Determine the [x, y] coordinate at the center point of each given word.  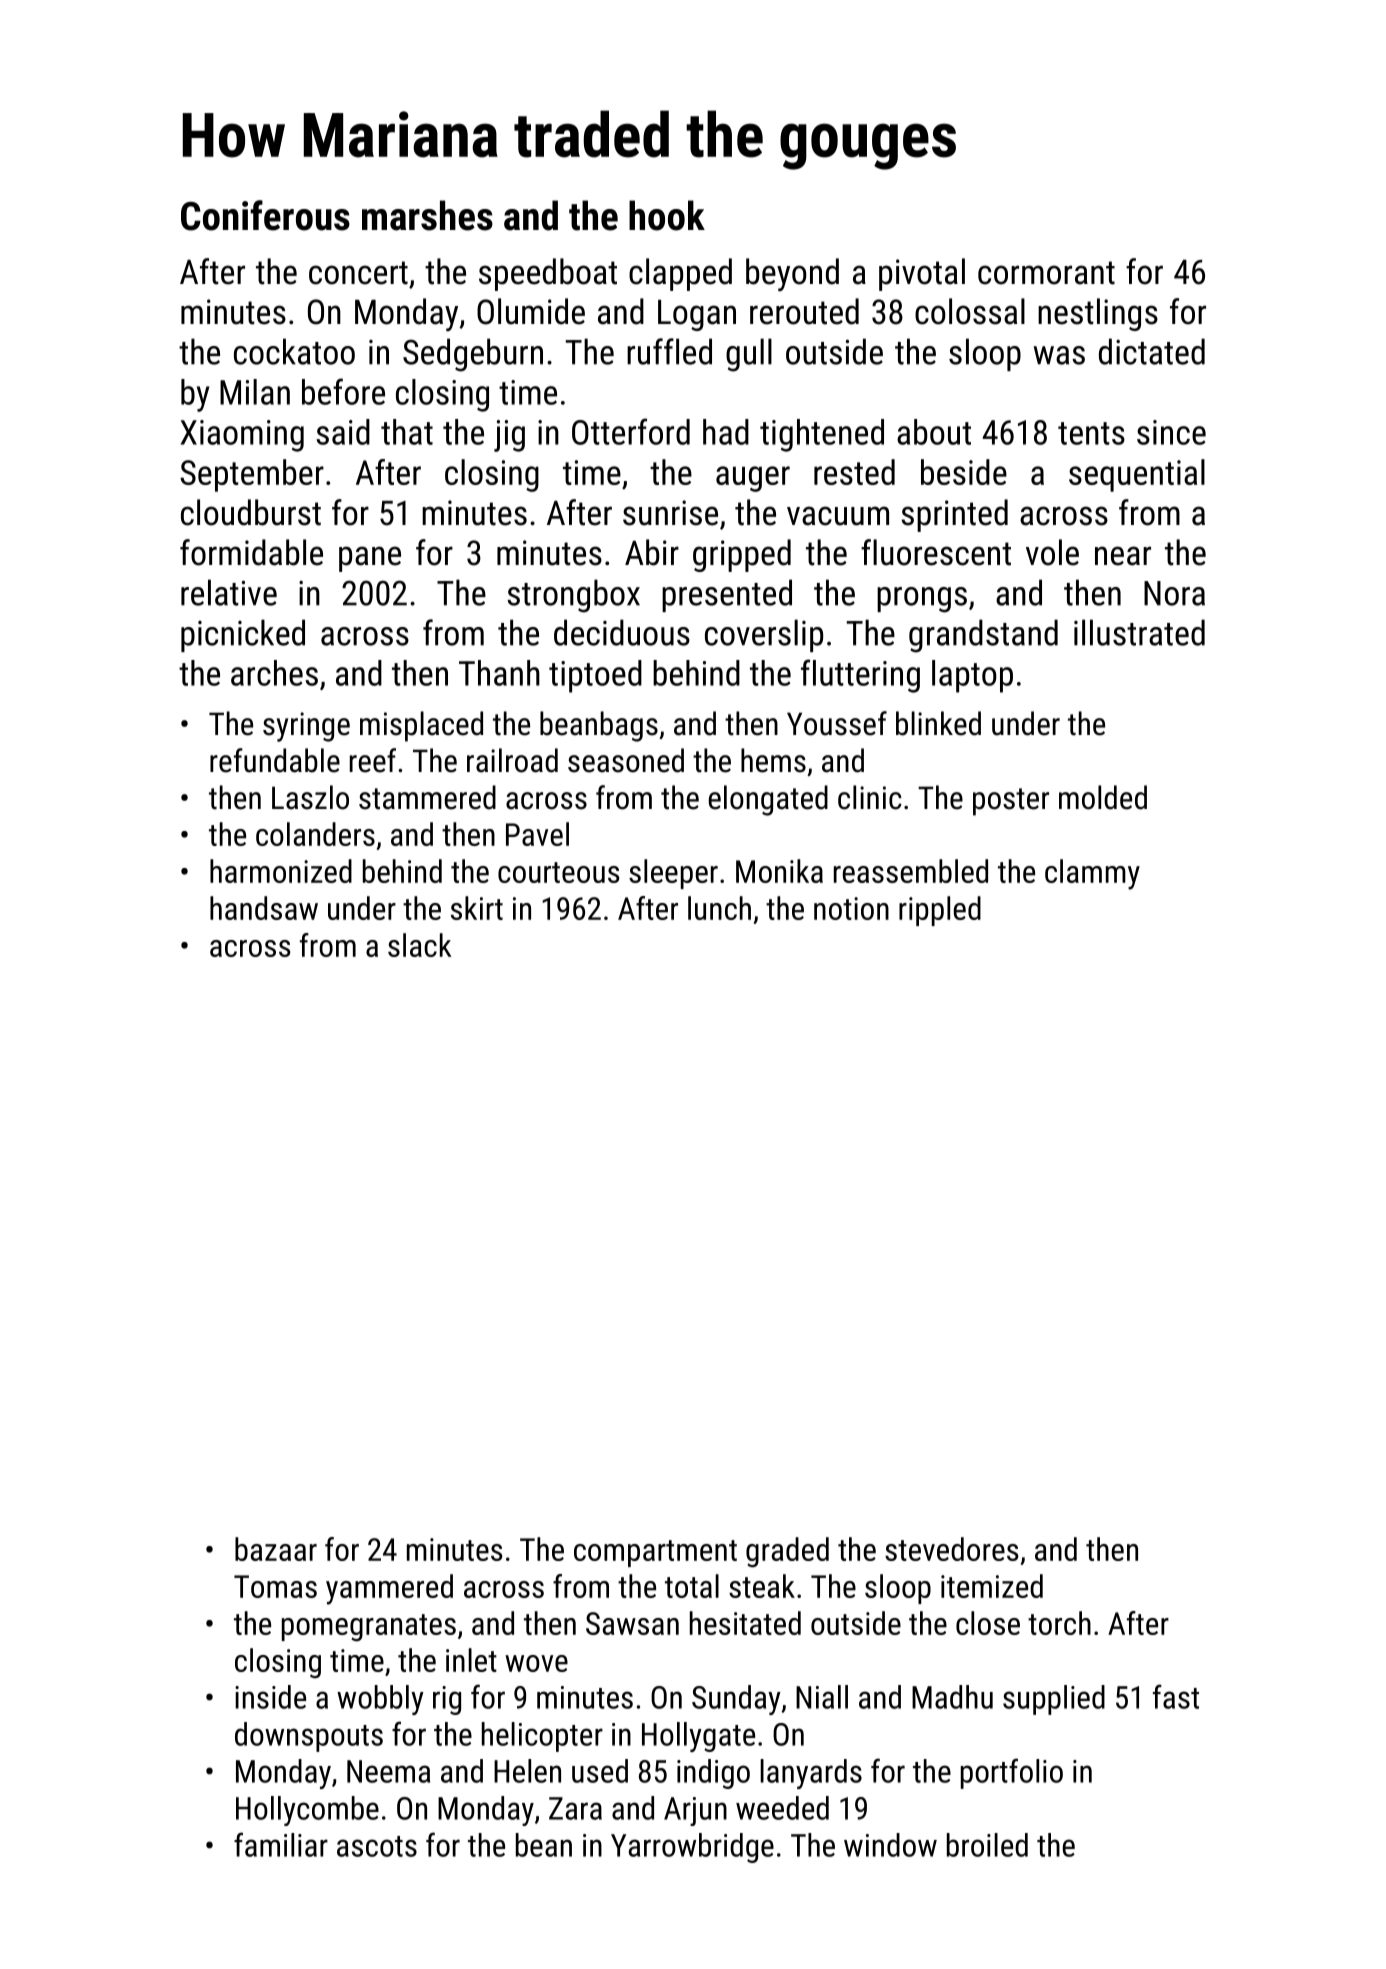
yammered [389, 1589]
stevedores [952, 1549]
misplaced [421, 726]
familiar [281, 1844]
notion [851, 908]
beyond [792, 274]
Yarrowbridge [692, 1848]
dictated [1152, 351]
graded [787, 1552]
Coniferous [265, 215]
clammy [1092, 874]
